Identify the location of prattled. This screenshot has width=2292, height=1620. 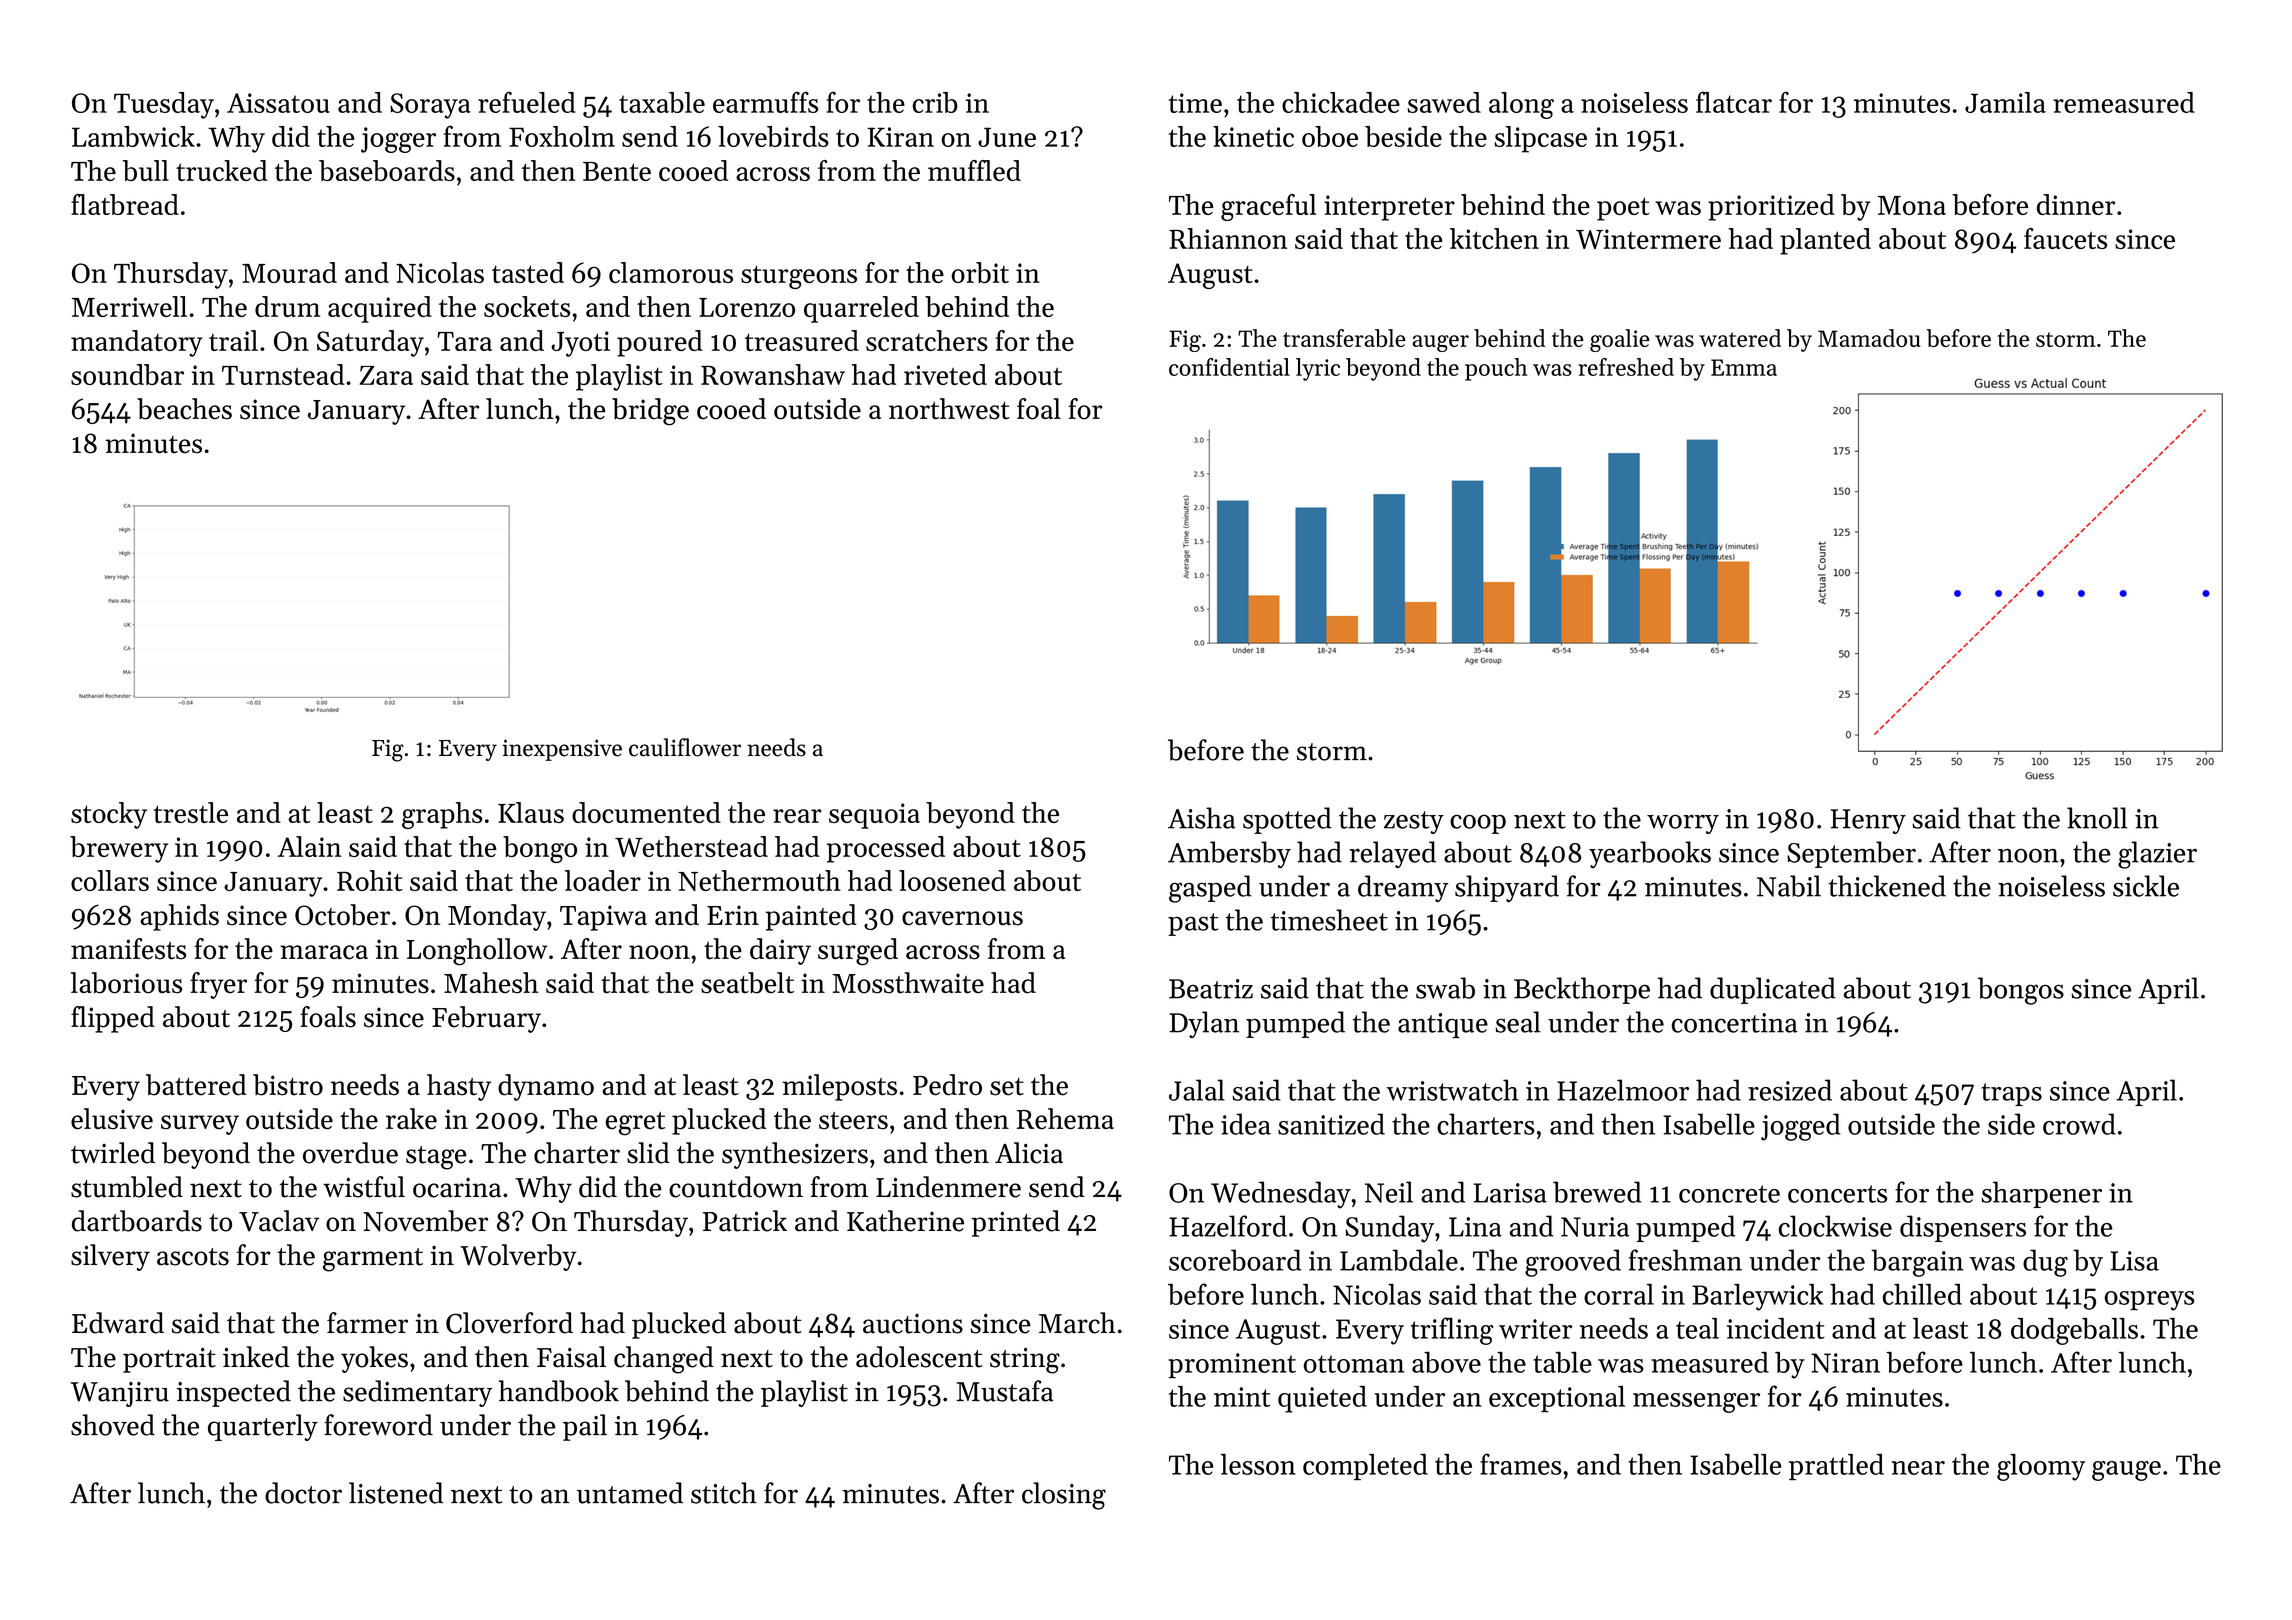
(1836, 1467).
